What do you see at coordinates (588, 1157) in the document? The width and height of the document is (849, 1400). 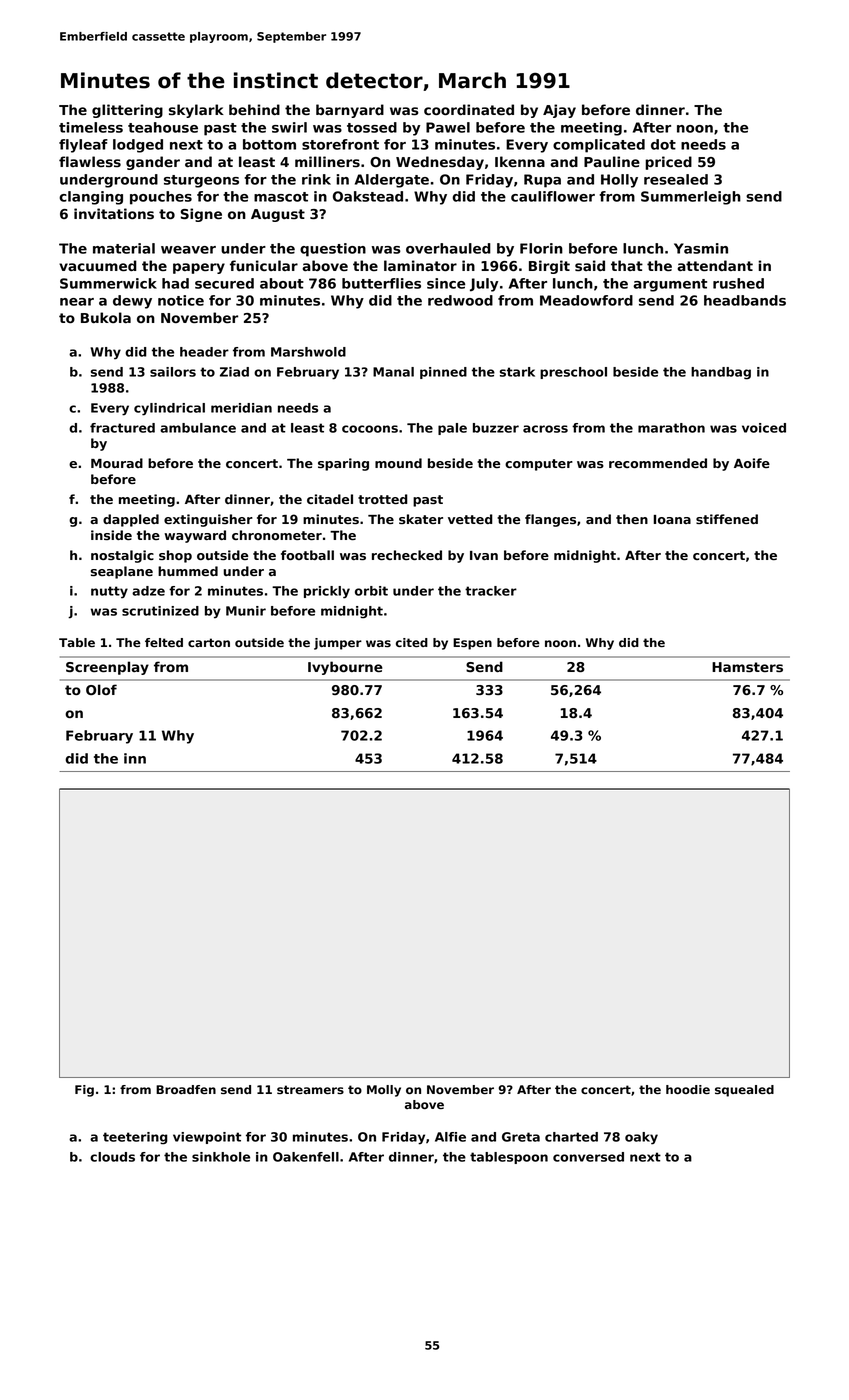 I see `conversed` at bounding box center [588, 1157].
